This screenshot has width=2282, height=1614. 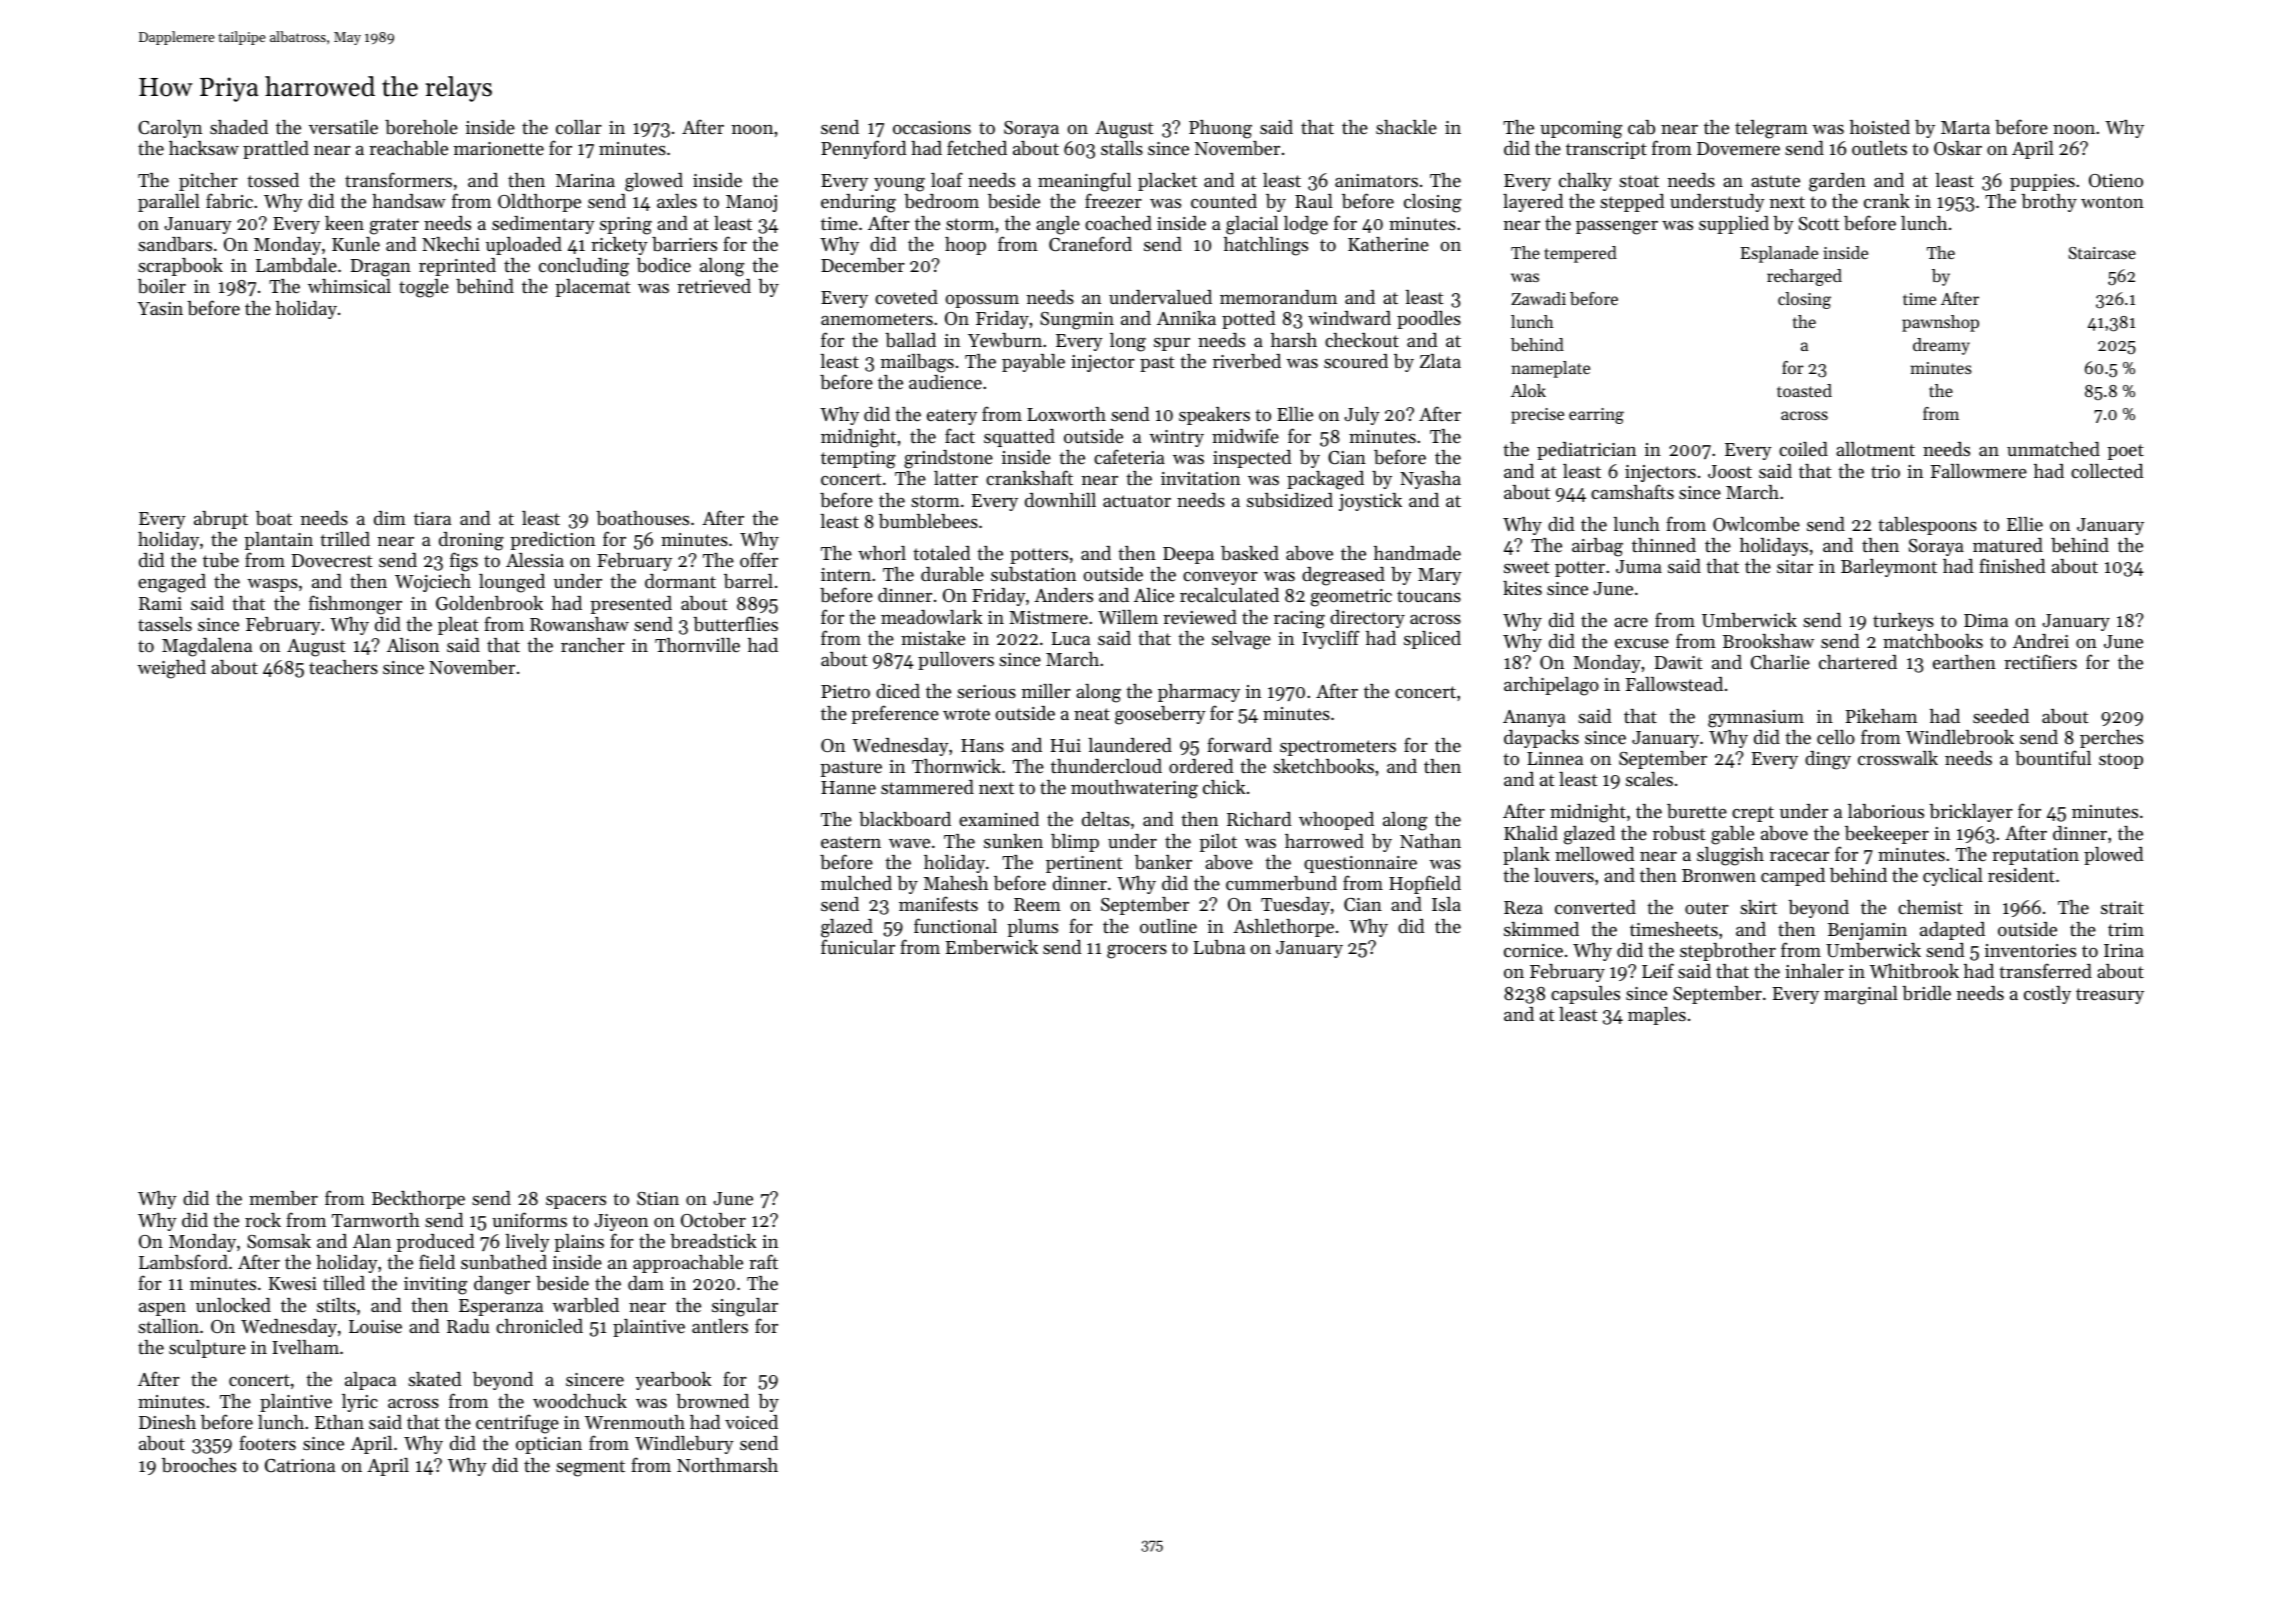 I want to click on funicular, so click(x=858, y=946).
